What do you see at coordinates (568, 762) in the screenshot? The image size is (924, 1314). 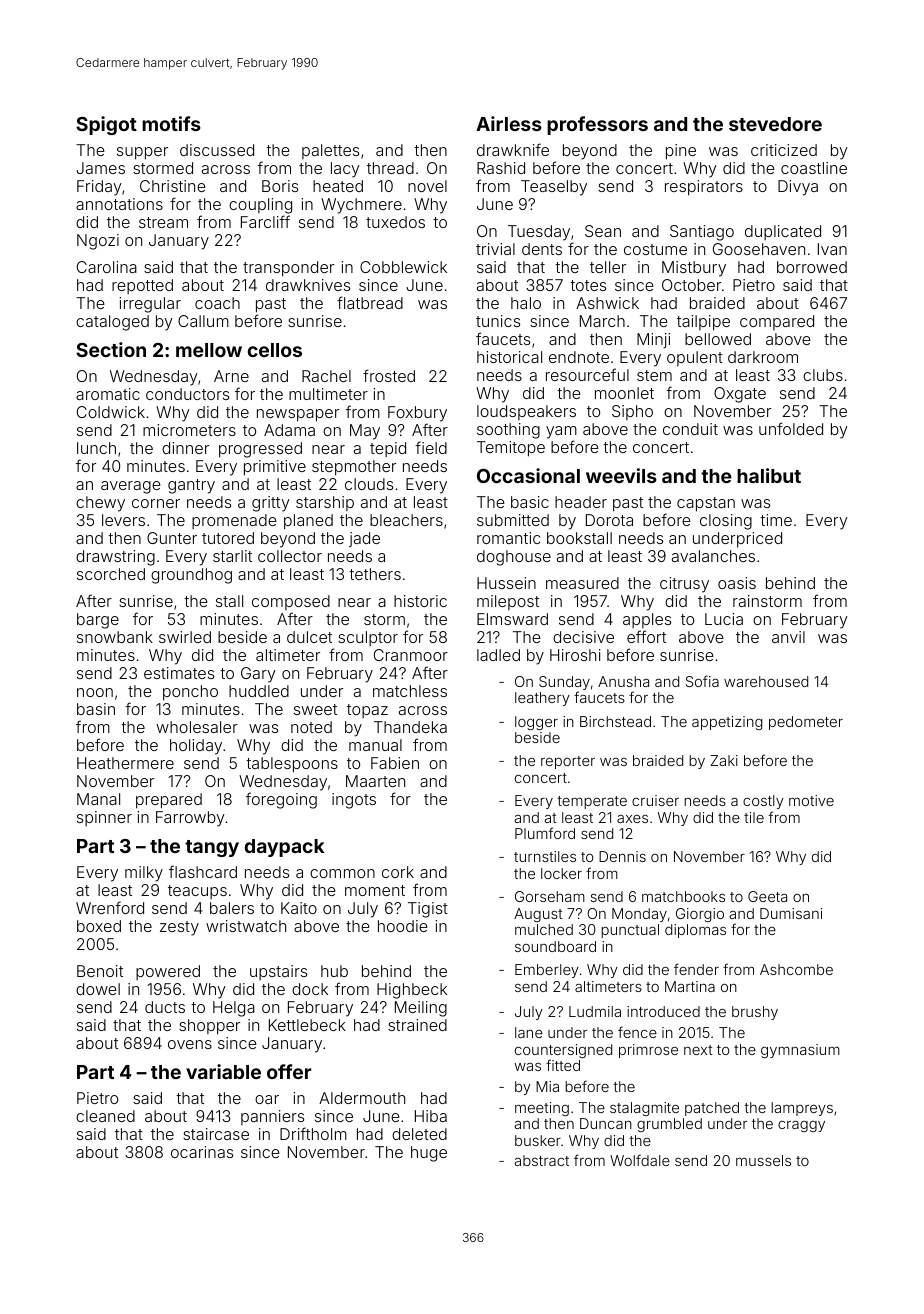 I see `reporter` at bounding box center [568, 762].
